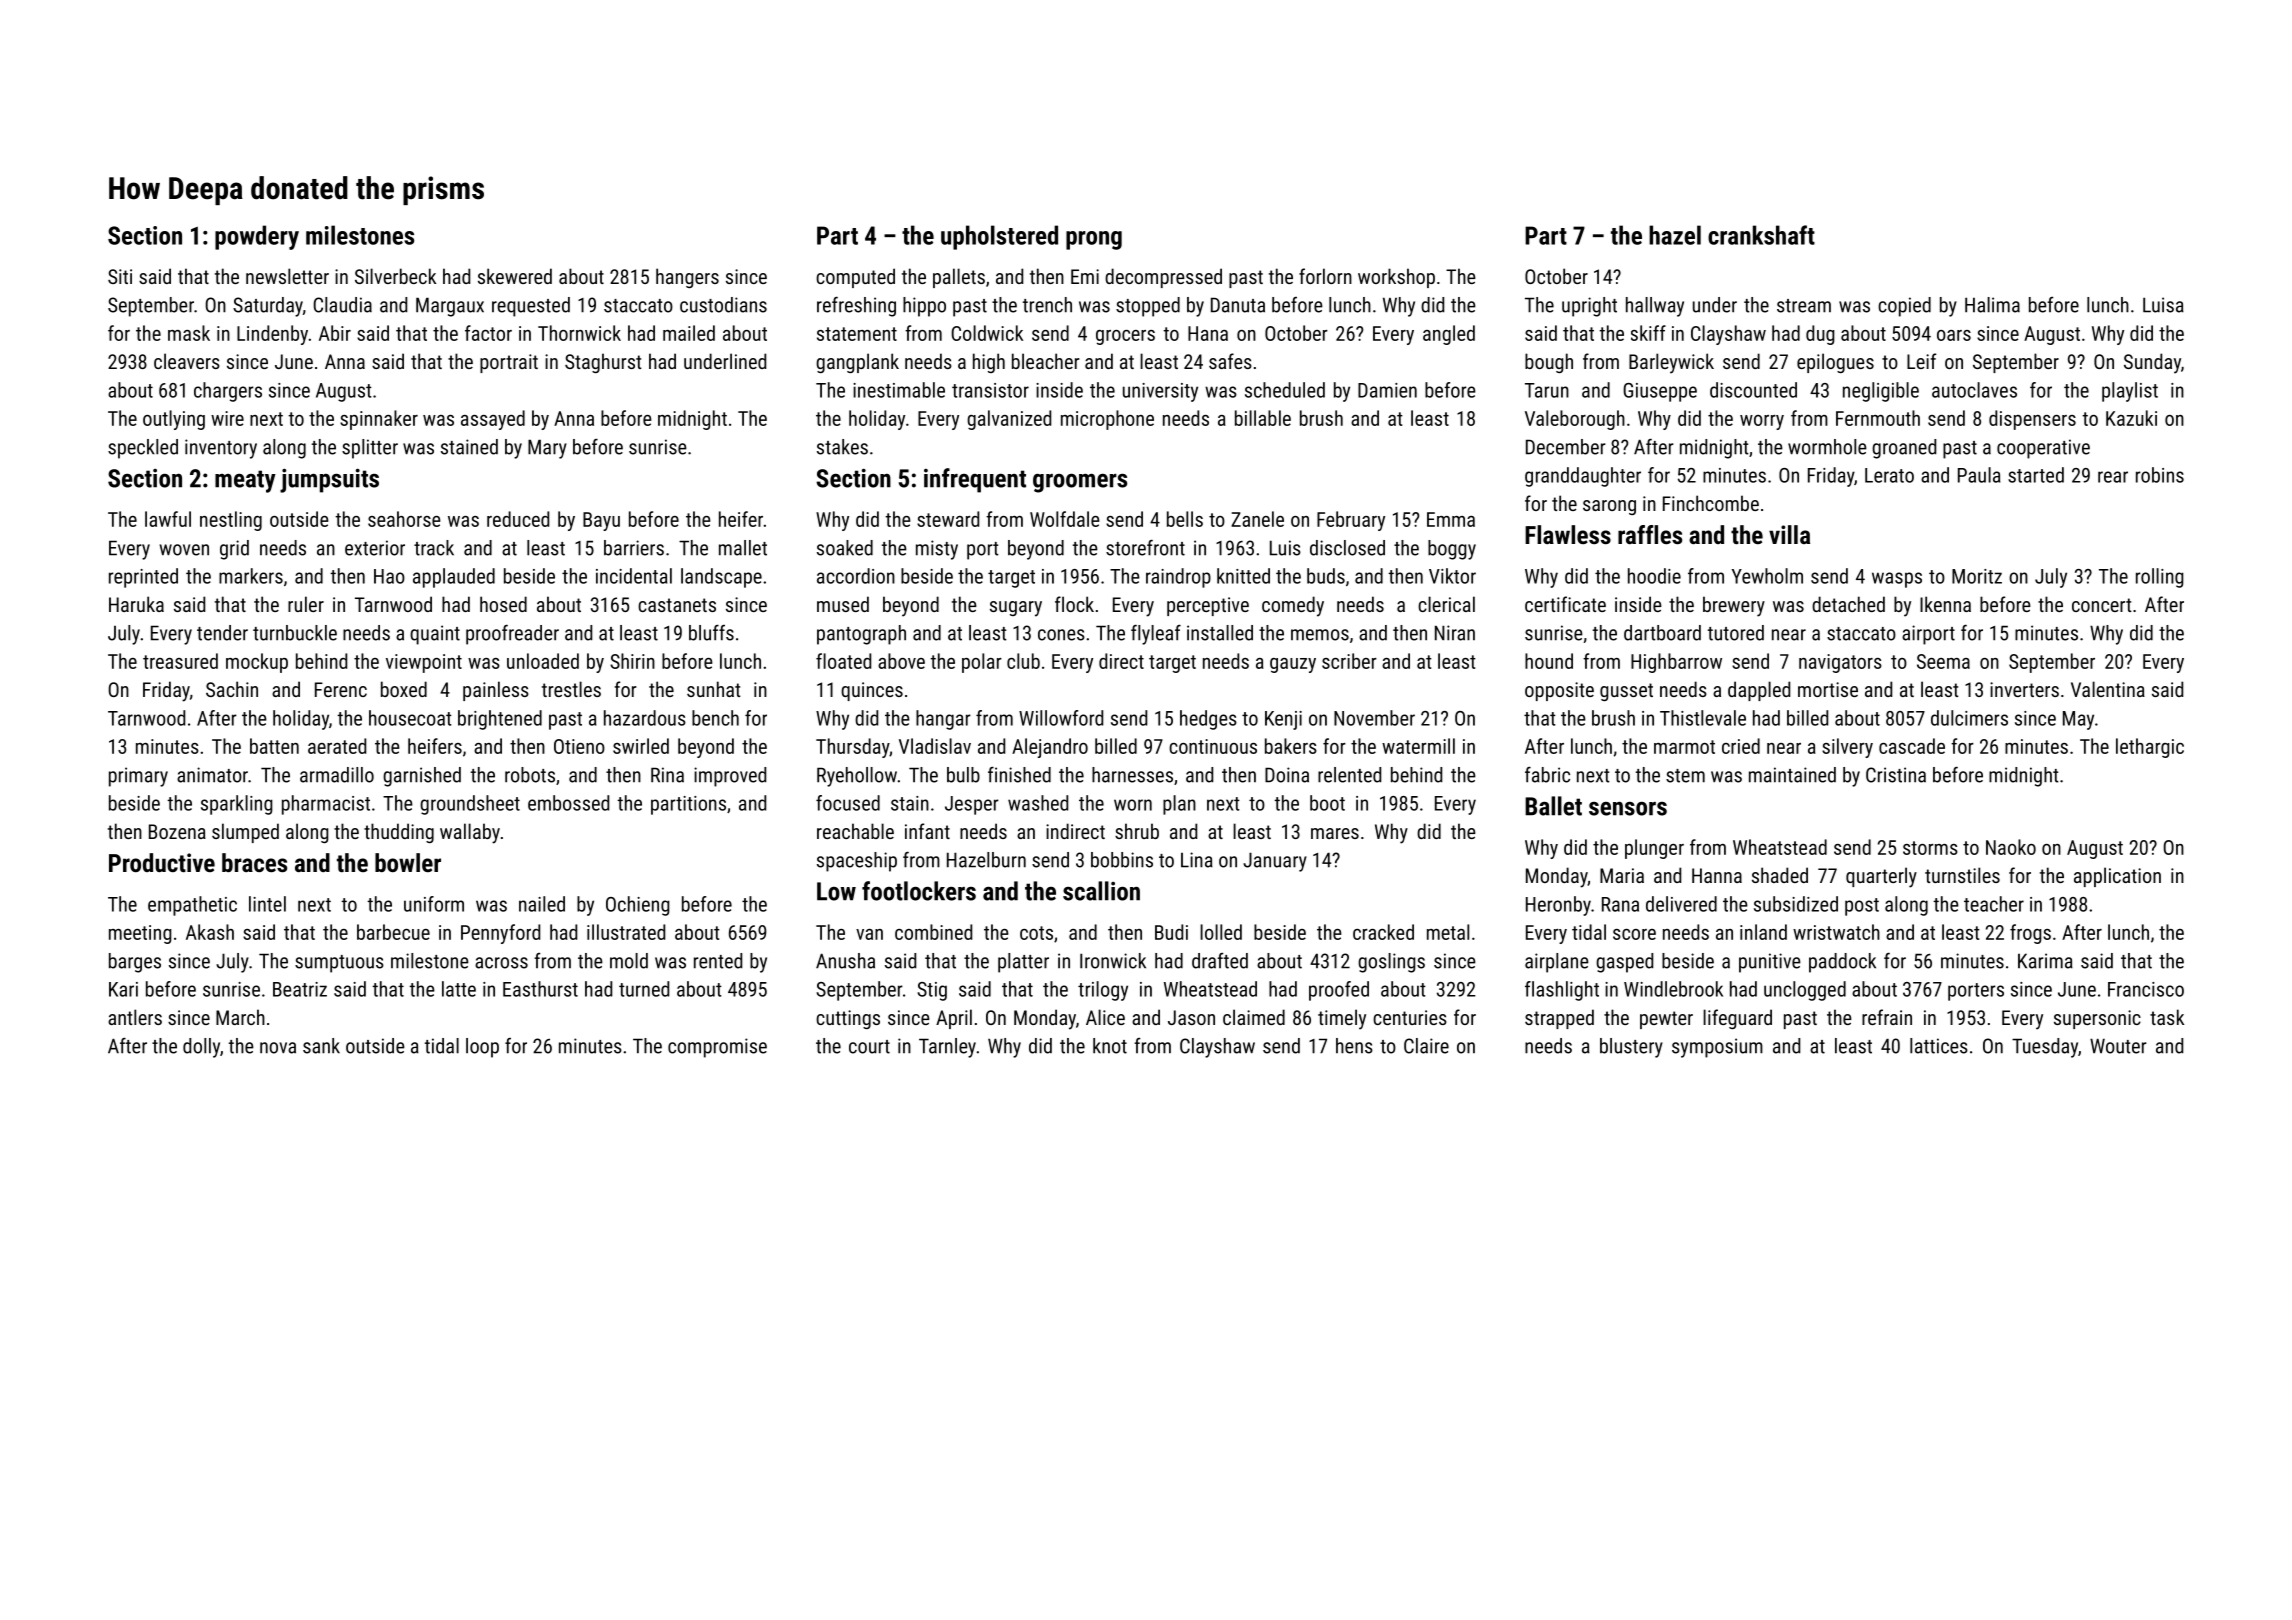 The image size is (2292, 1620). I want to click on hound, so click(1549, 661).
